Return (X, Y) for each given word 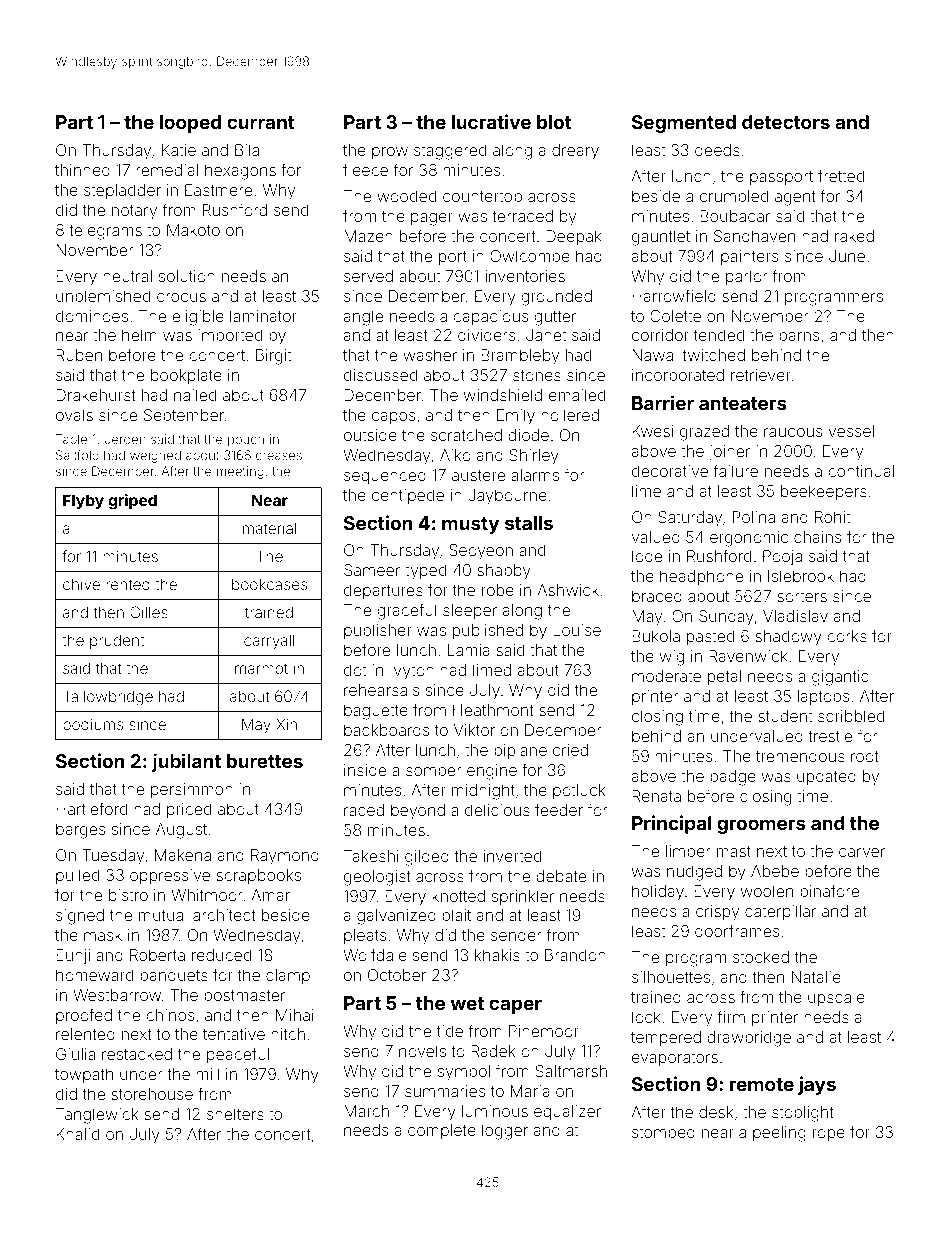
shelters (235, 1114)
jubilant (186, 762)
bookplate (186, 376)
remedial (167, 170)
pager (432, 219)
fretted (841, 175)
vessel (851, 431)
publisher (378, 631)
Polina (754, 517)
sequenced (385, 477)
